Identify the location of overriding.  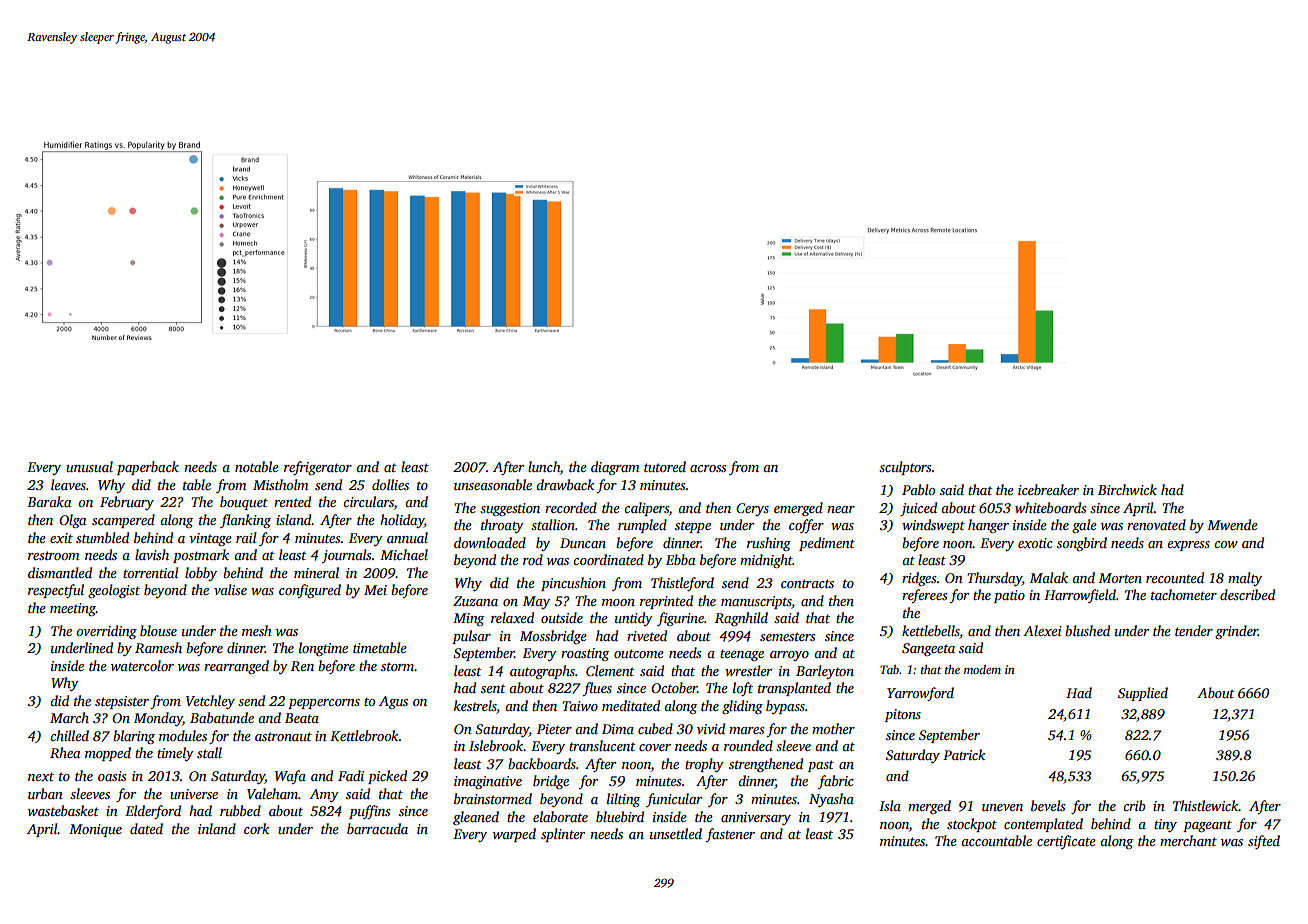
(106, 632).
